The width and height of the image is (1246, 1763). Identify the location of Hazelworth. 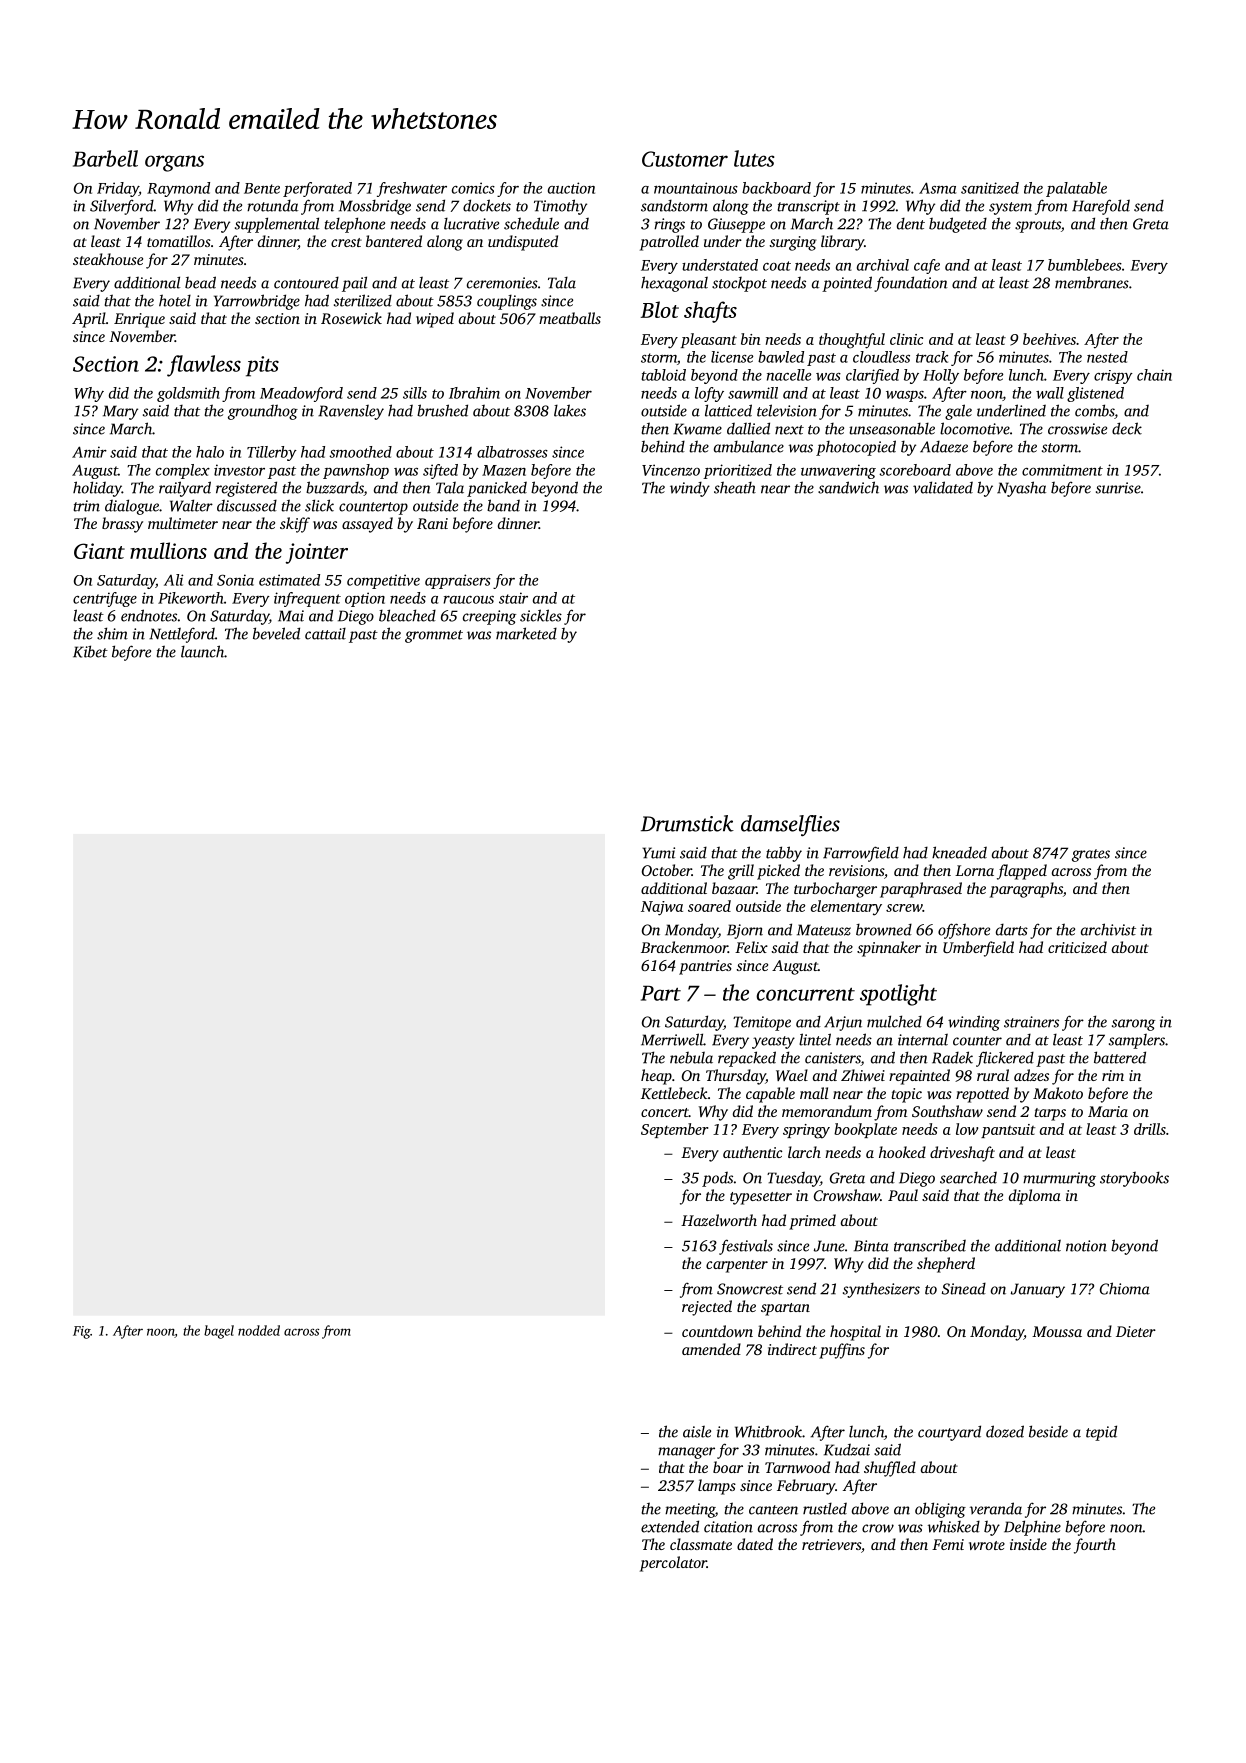
(719, 1220).
